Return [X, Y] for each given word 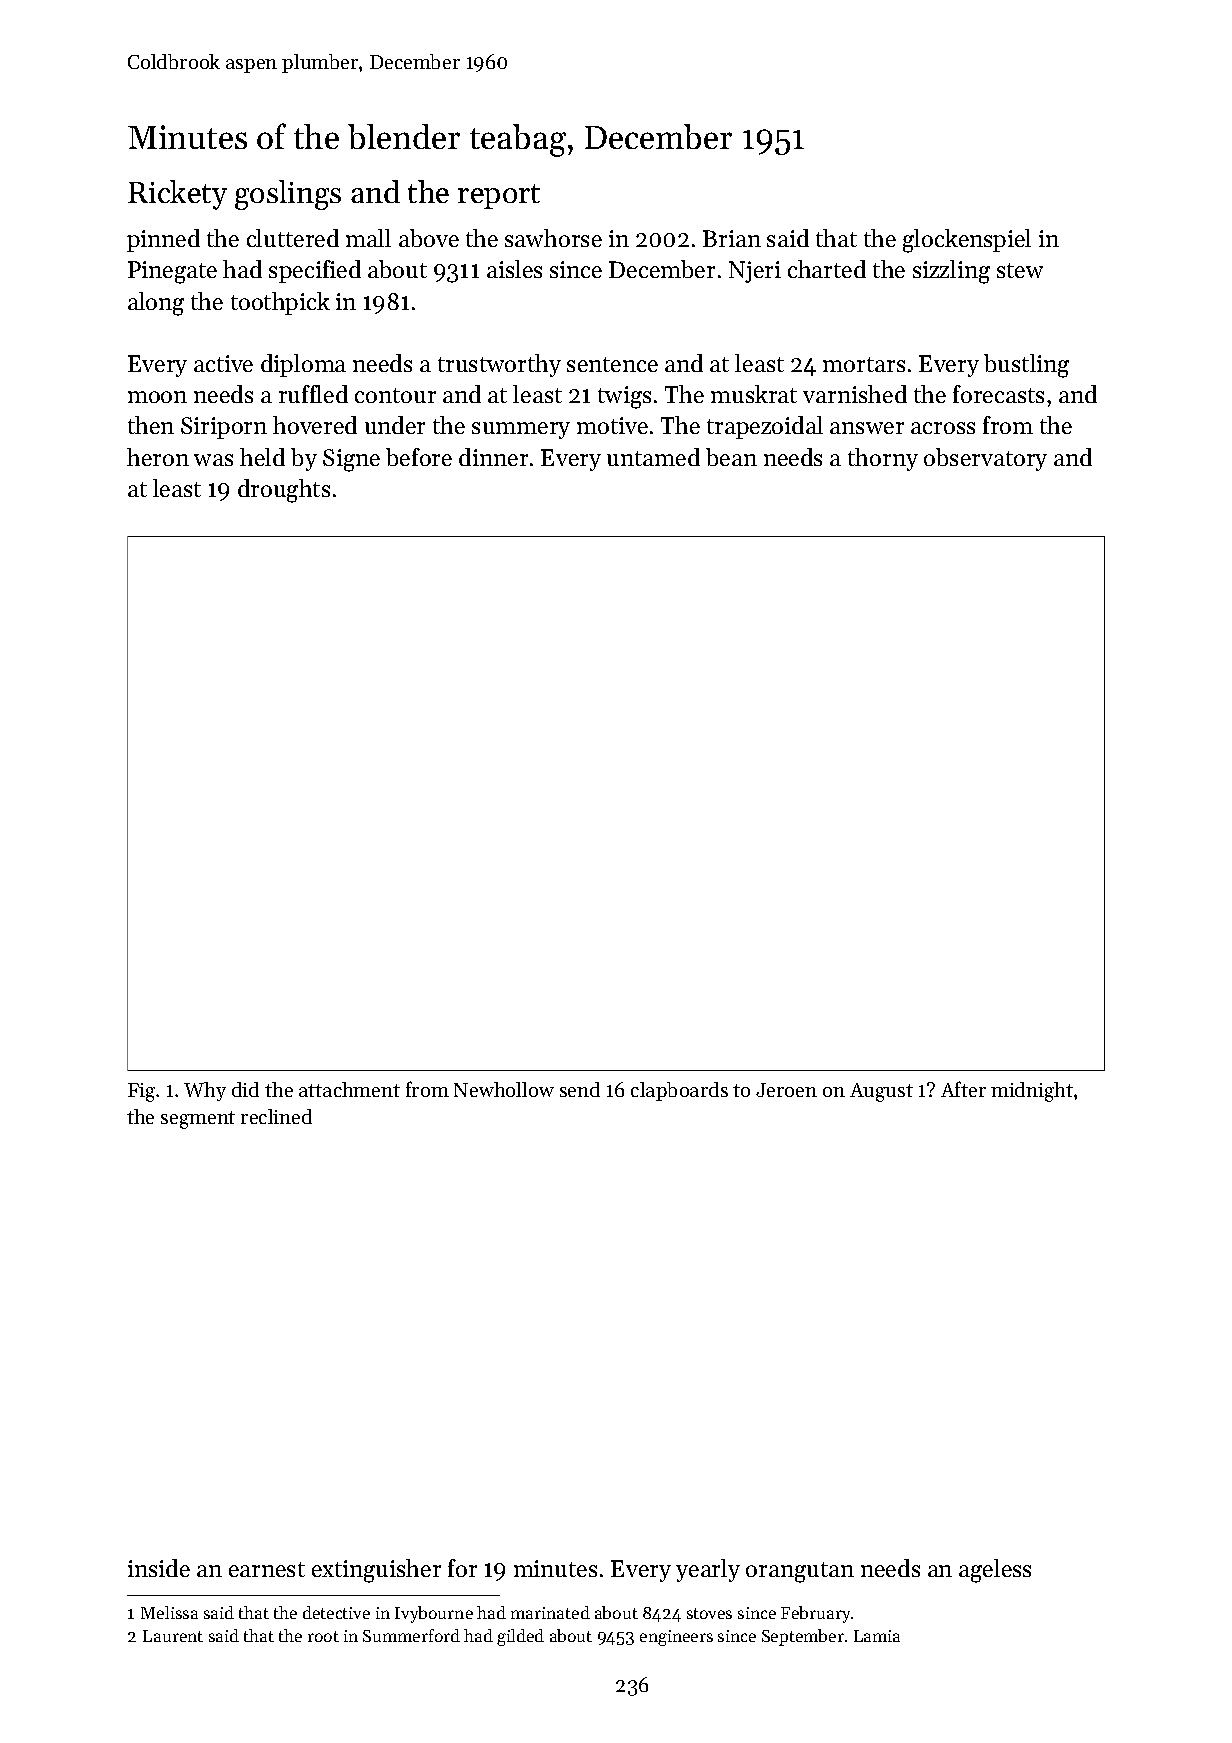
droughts [284, 491]
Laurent [173, 1636]
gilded [520, 1637]
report [499, 196]
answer [867, 428]
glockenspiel [967, 241]
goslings [288, 195]
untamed [653, 457]
